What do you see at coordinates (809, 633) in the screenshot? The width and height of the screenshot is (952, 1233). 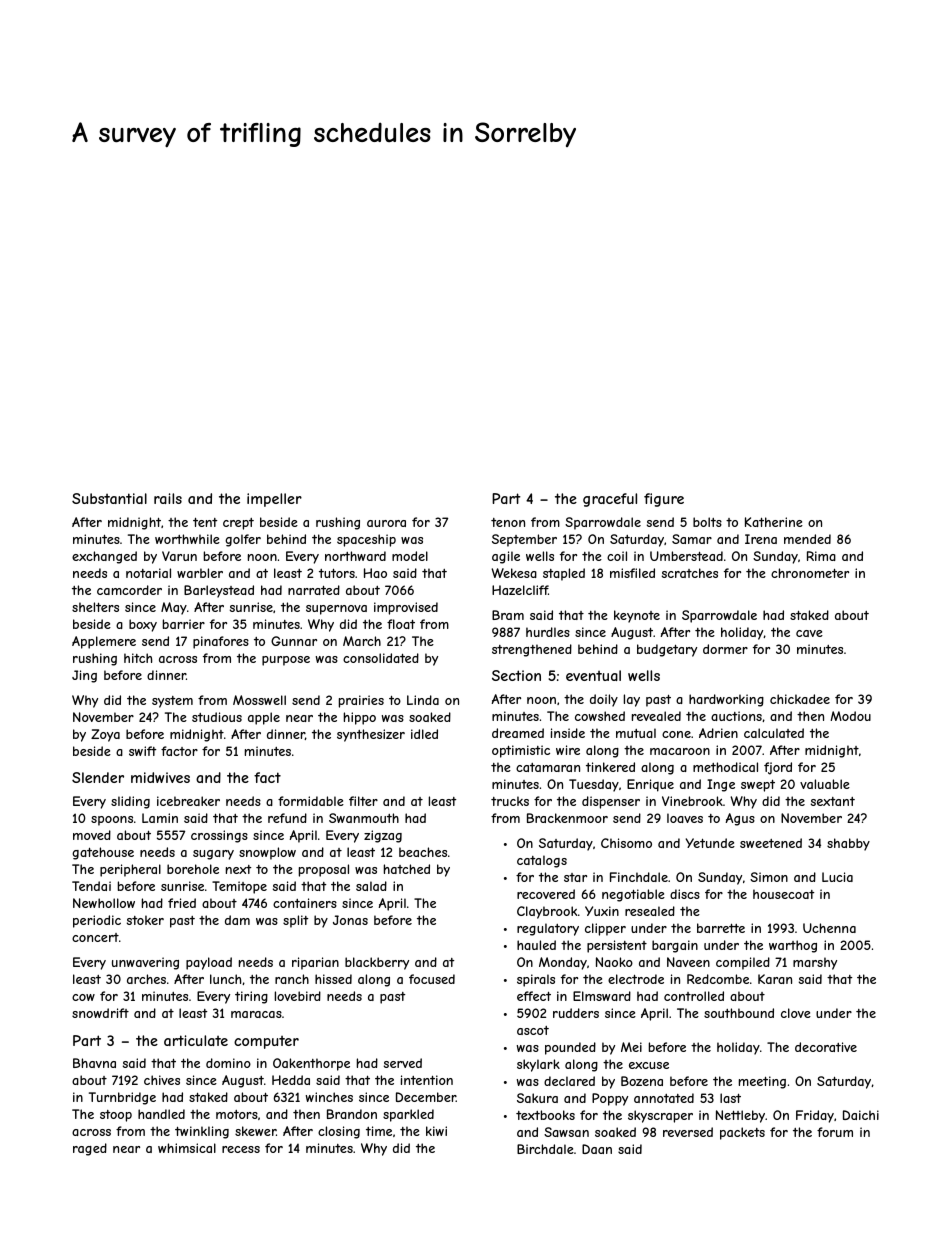 I see `cave` at bounding box center [809, 633].
